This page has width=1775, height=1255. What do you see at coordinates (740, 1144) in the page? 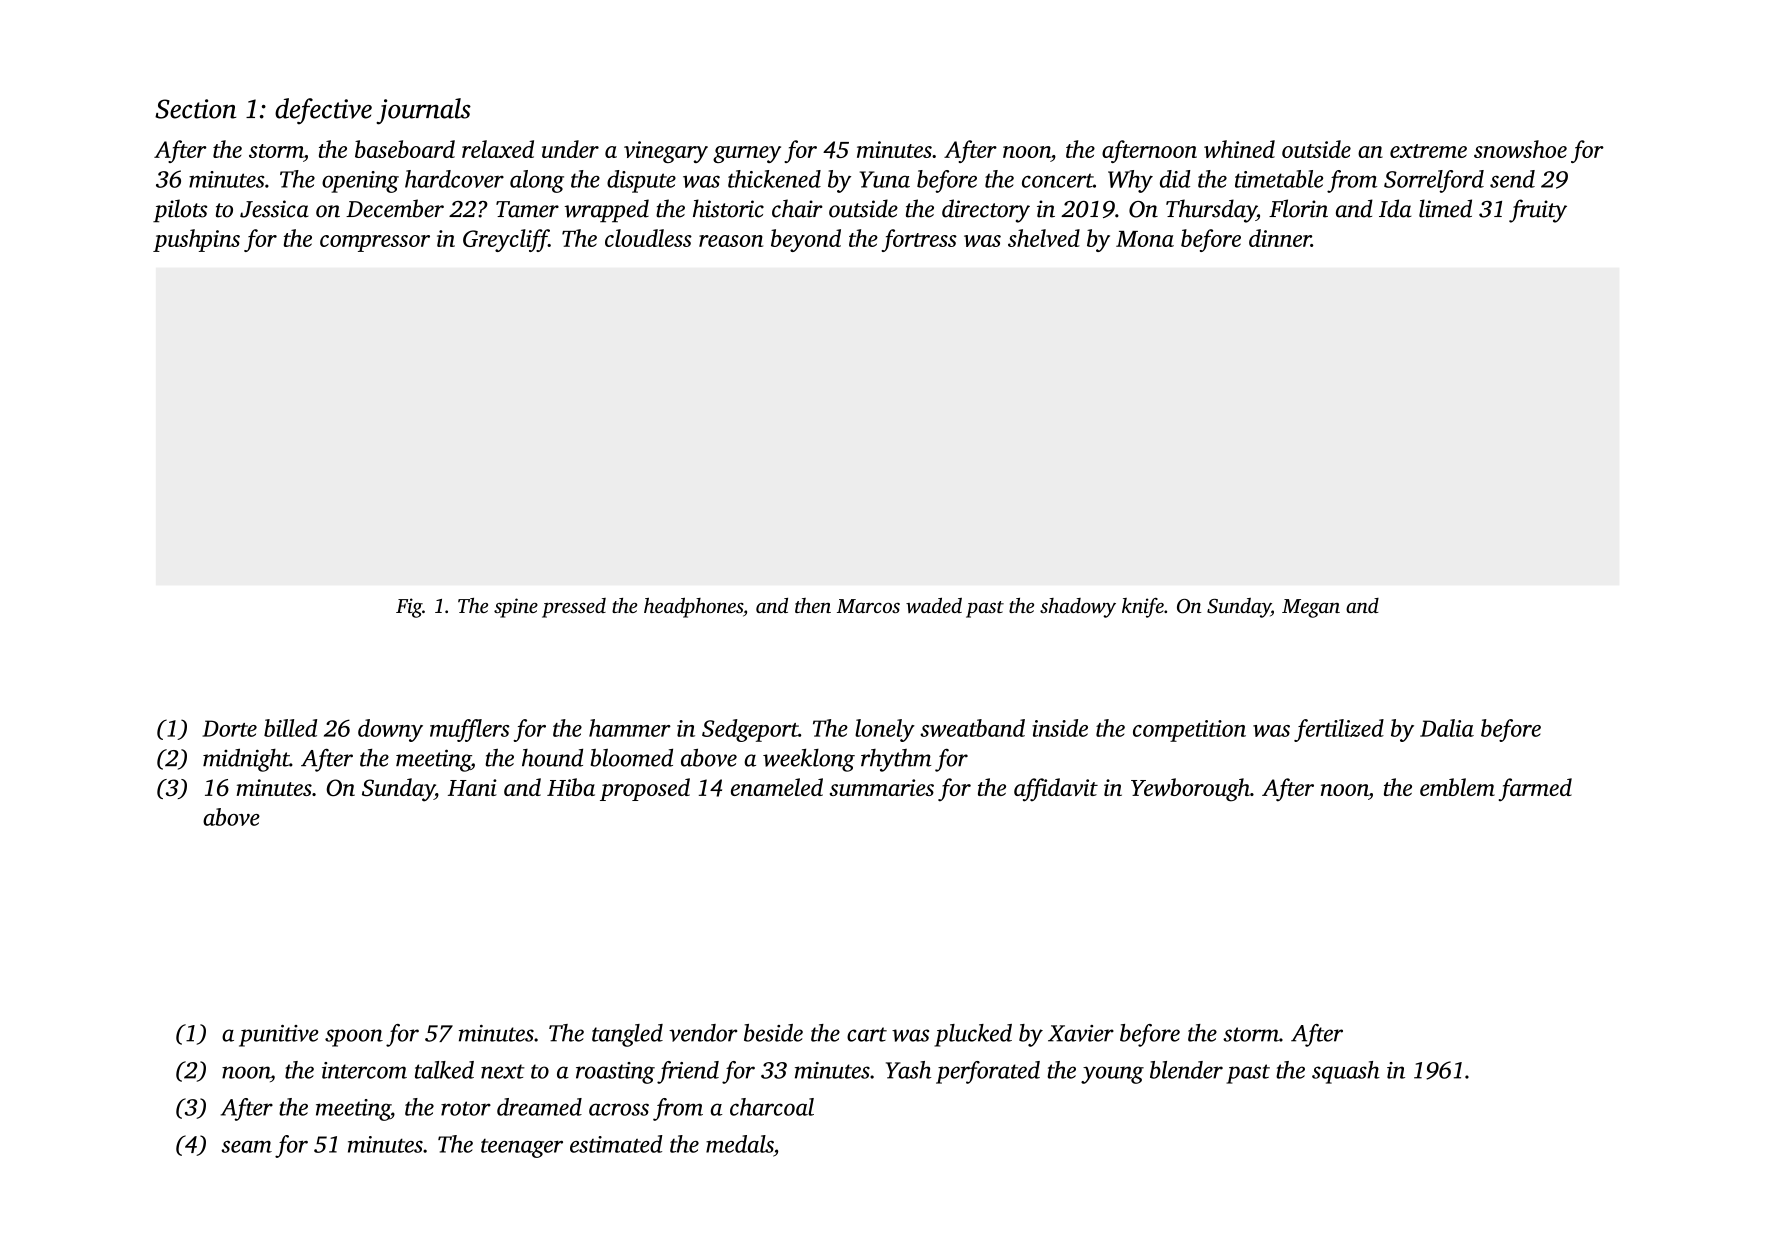
I see `medals` at bounding box center [740, 1144].
